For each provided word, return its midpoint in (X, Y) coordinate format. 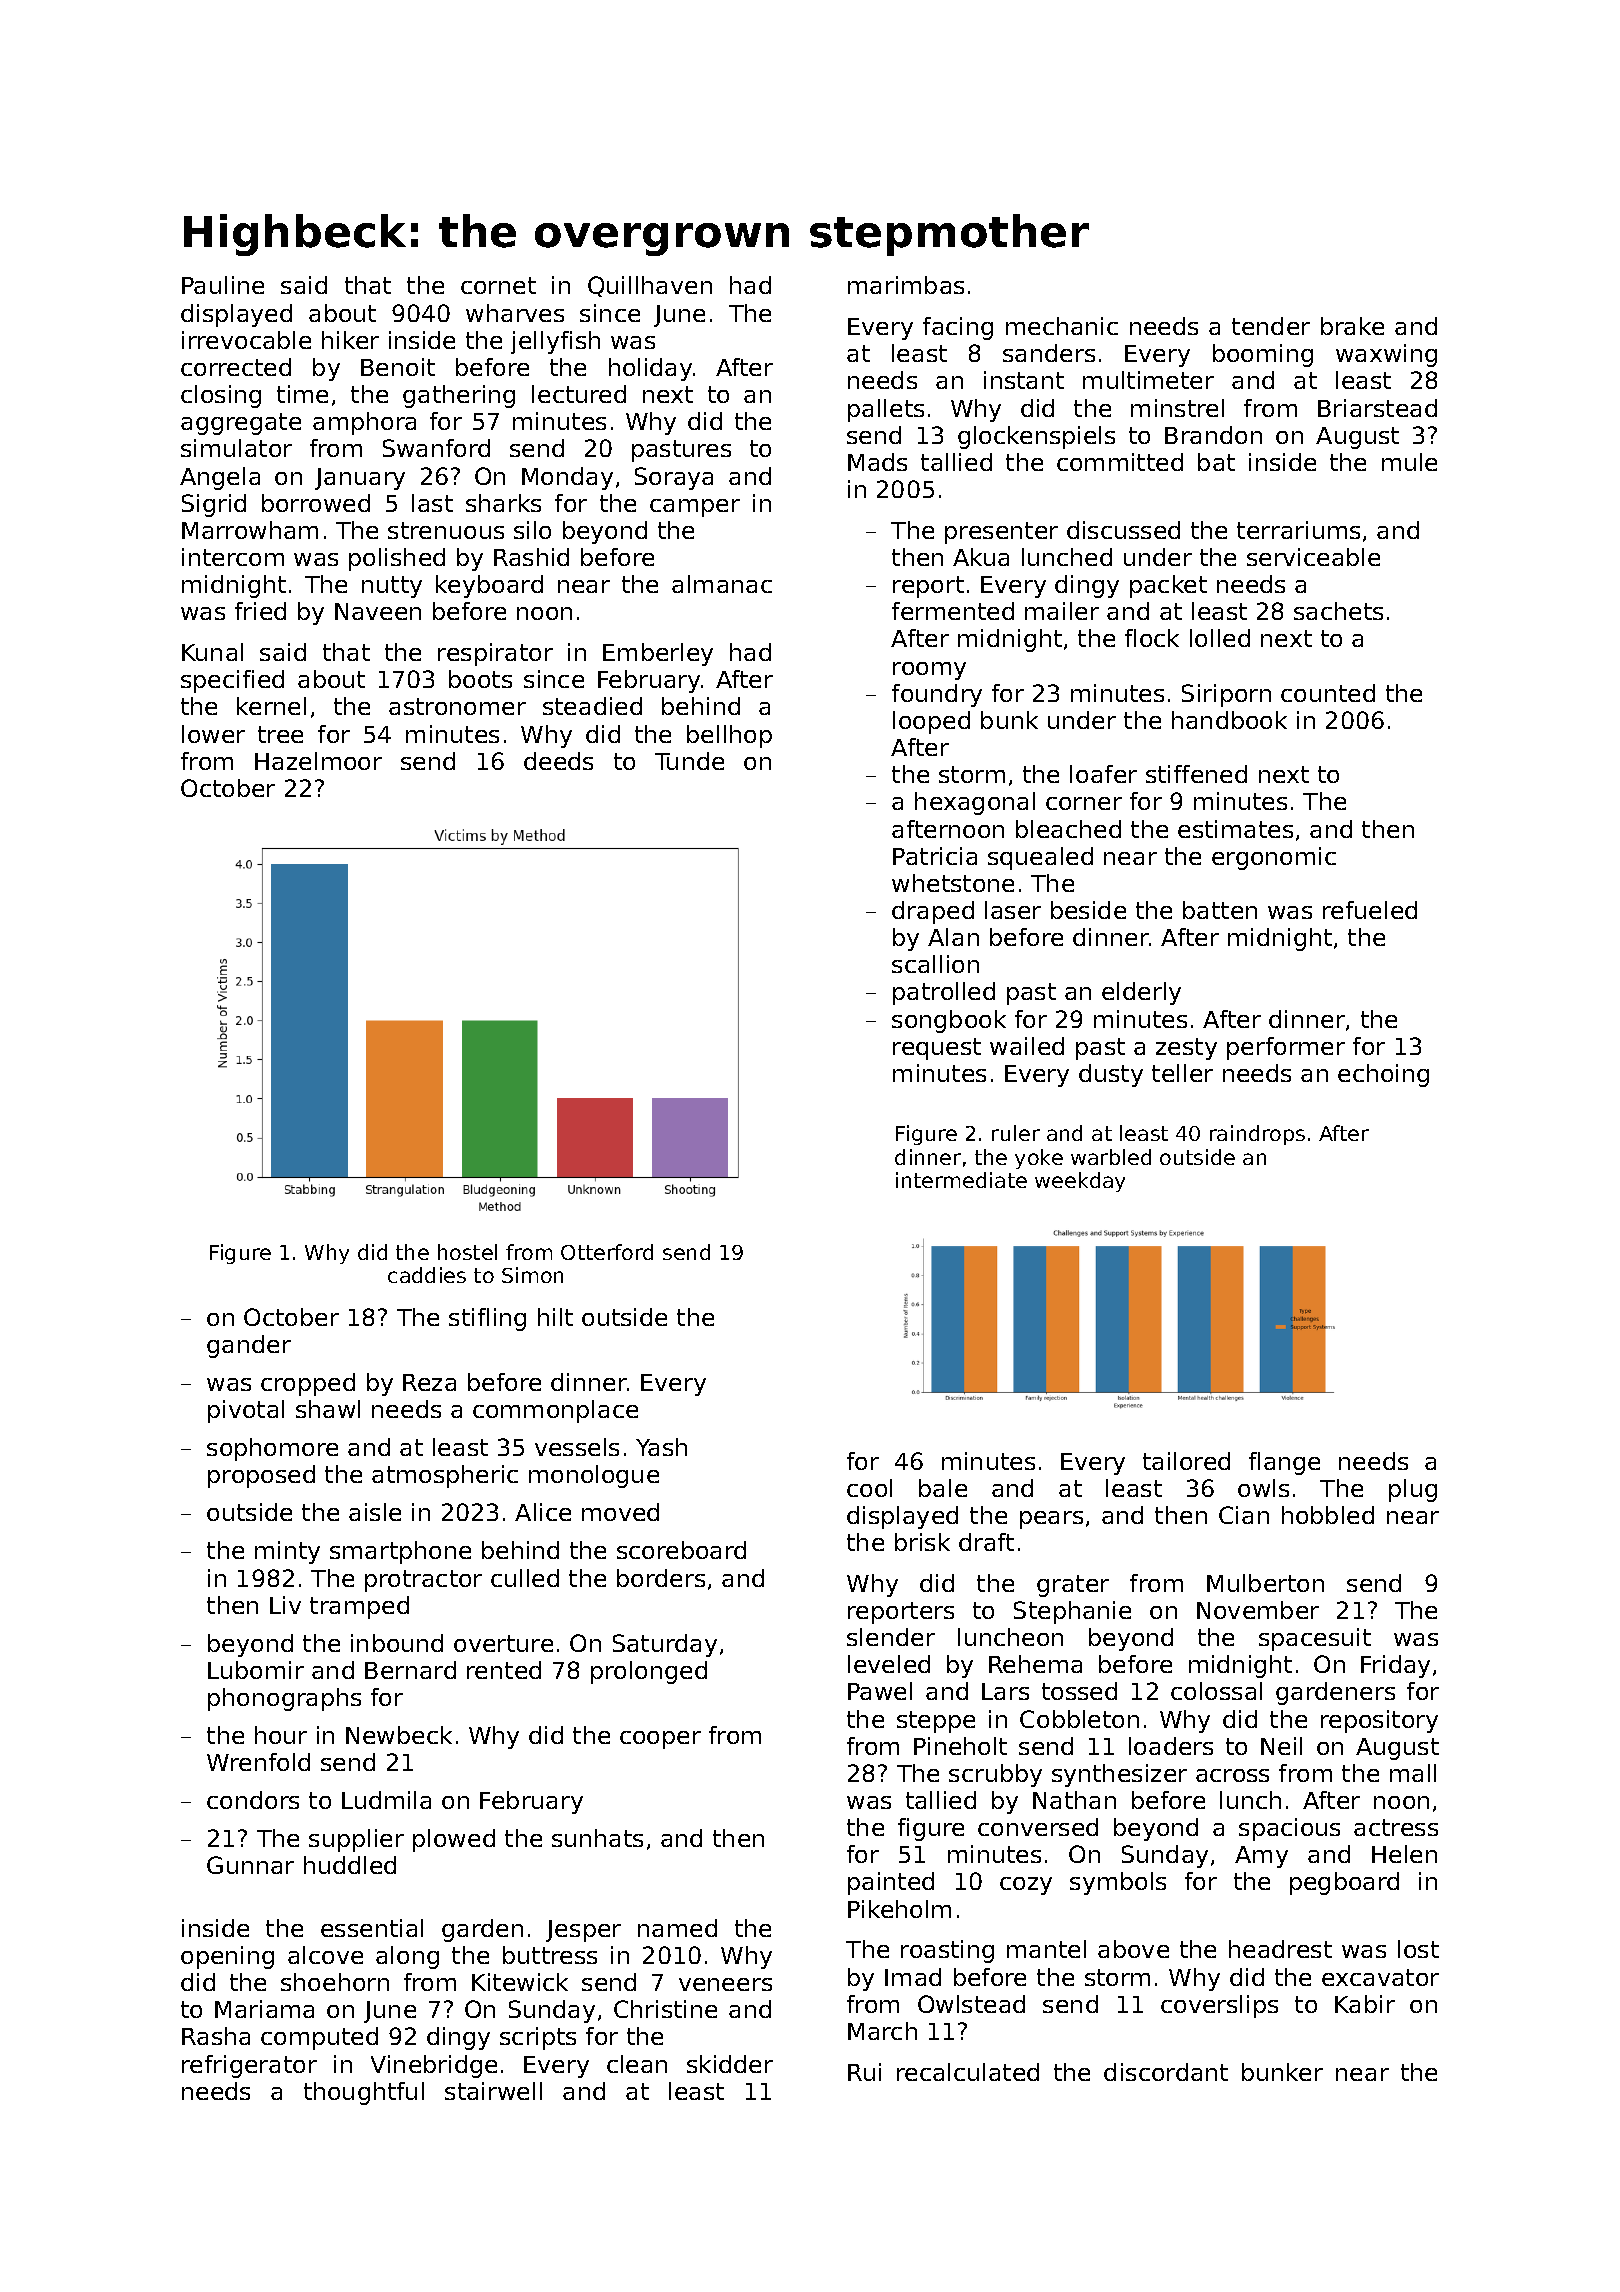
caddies (427, 1275)
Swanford (436, 448)
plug (1413, 1490)
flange (1284, 1463)
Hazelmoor (318, 761)
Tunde (689, 761)
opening (227, 1957)
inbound (397, 1643)
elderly (1141, 993)
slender (891, 1637)
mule (1409, 462)
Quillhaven (650, 286)
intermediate (961, 1180)
